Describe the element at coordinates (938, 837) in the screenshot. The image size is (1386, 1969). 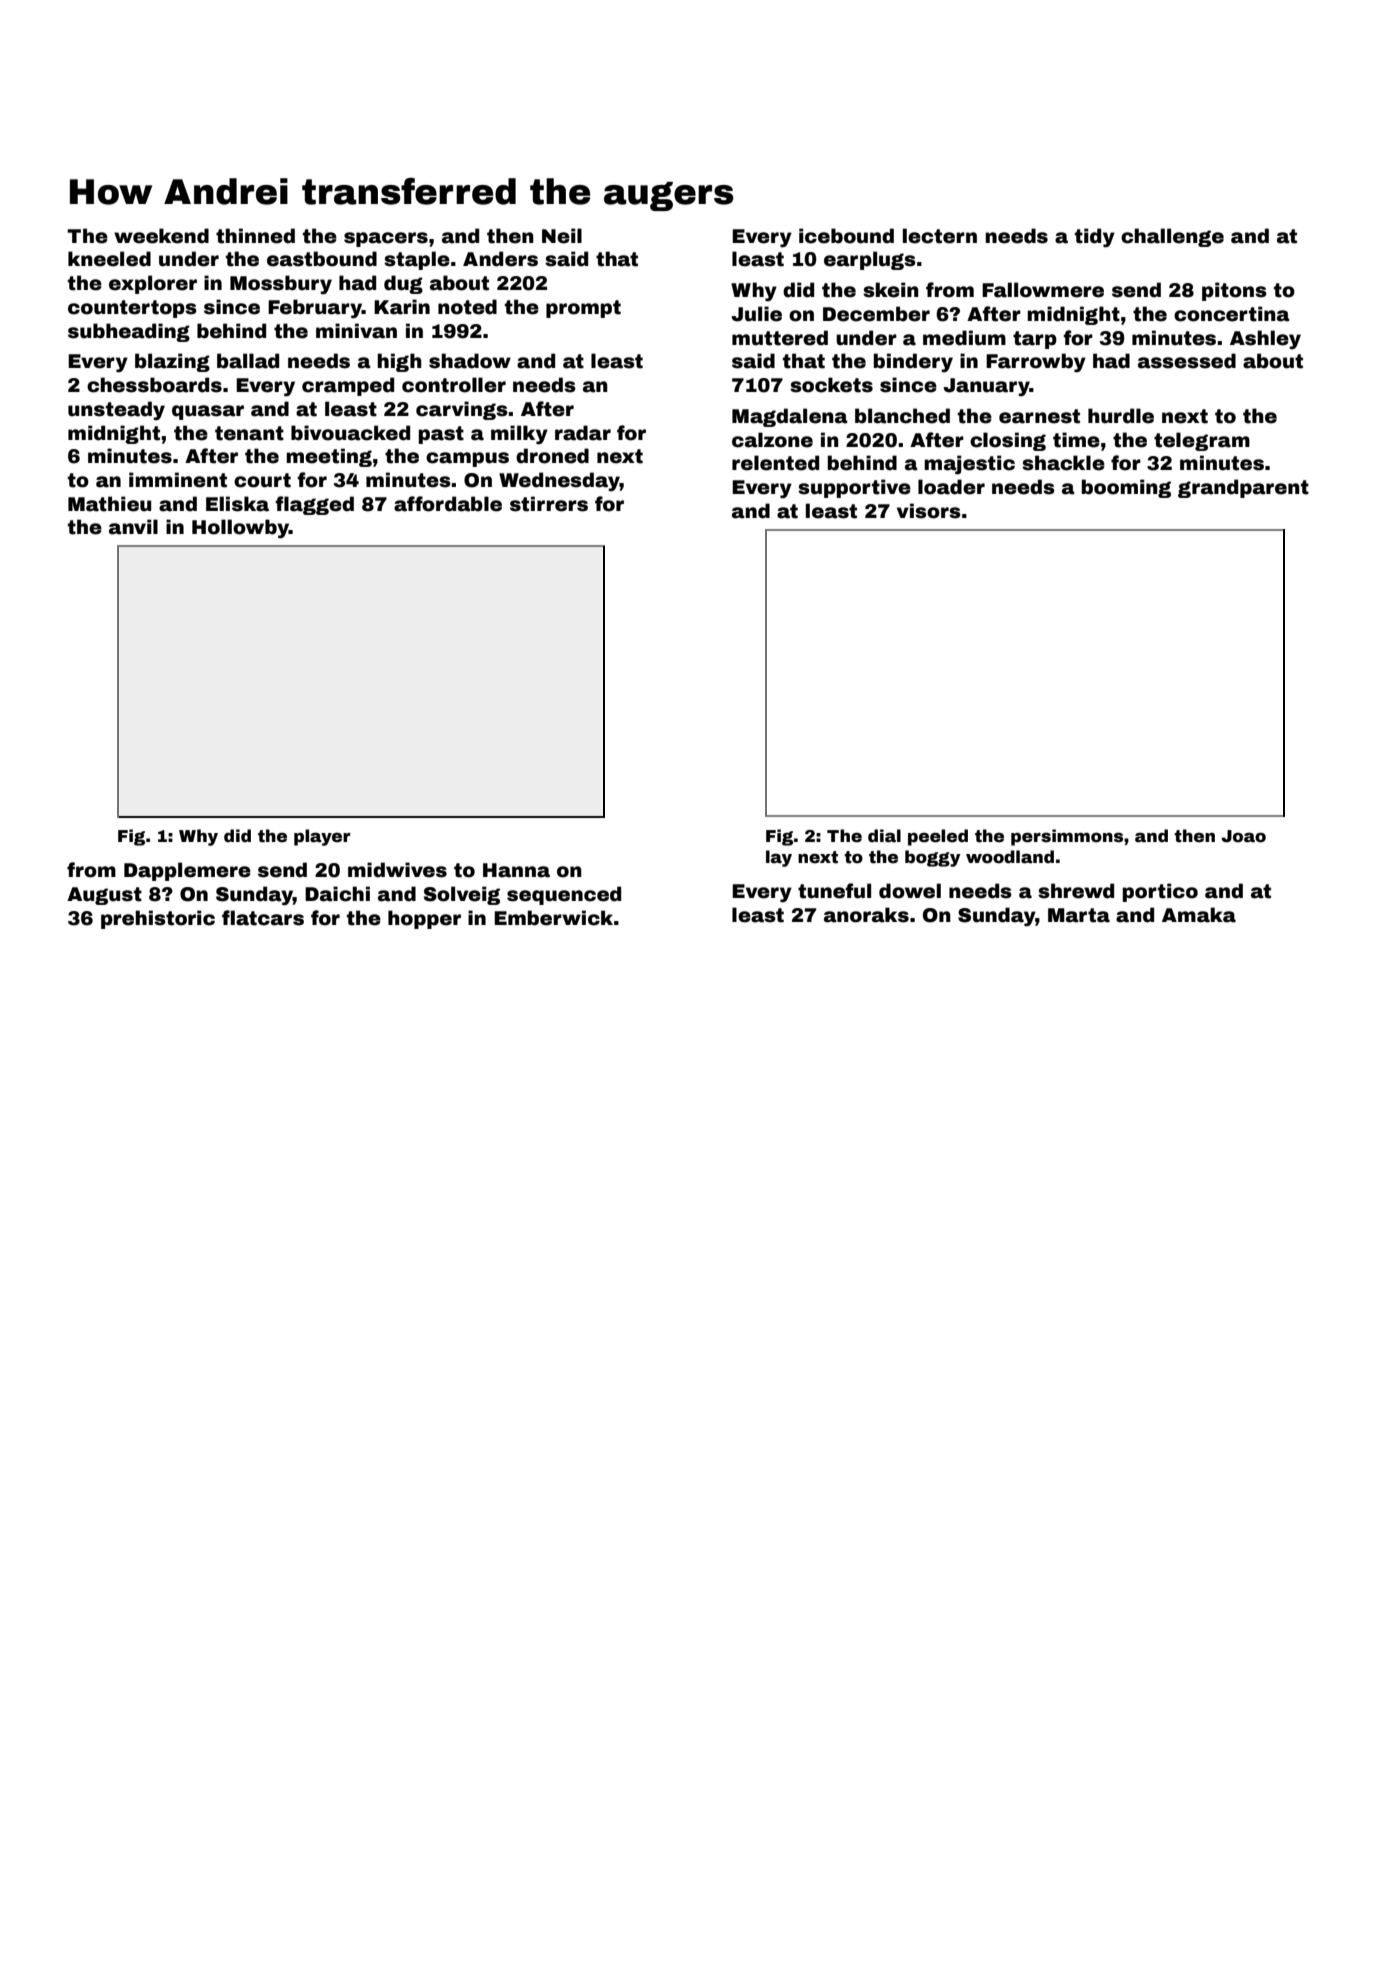
I see `peeled` at that location.
